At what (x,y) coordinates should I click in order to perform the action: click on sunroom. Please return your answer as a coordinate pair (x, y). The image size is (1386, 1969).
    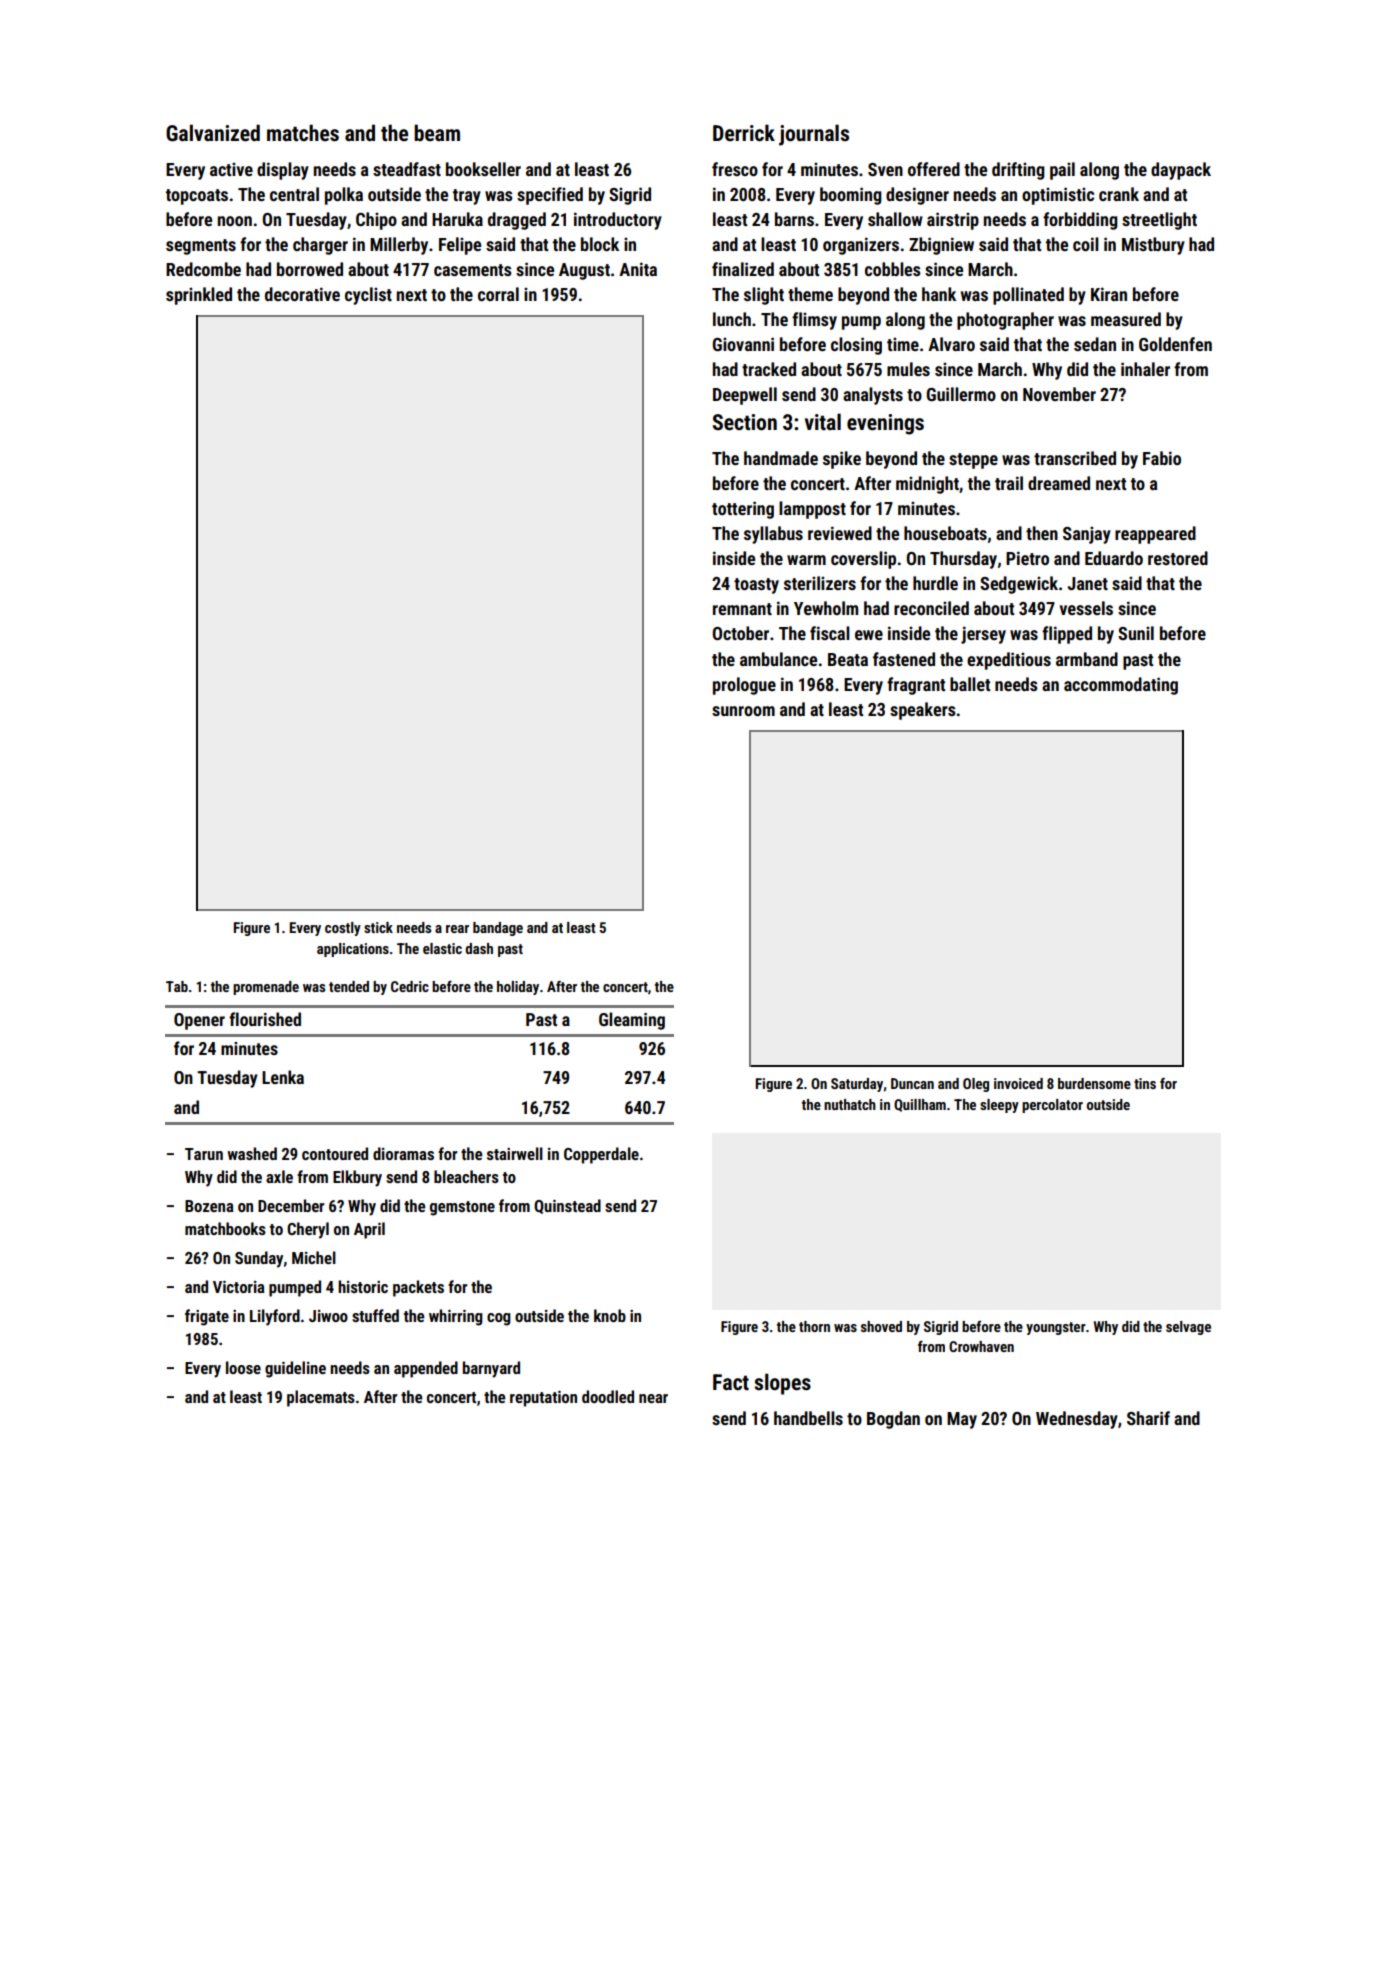
    Looking at the image, I should click on (743, 711).
